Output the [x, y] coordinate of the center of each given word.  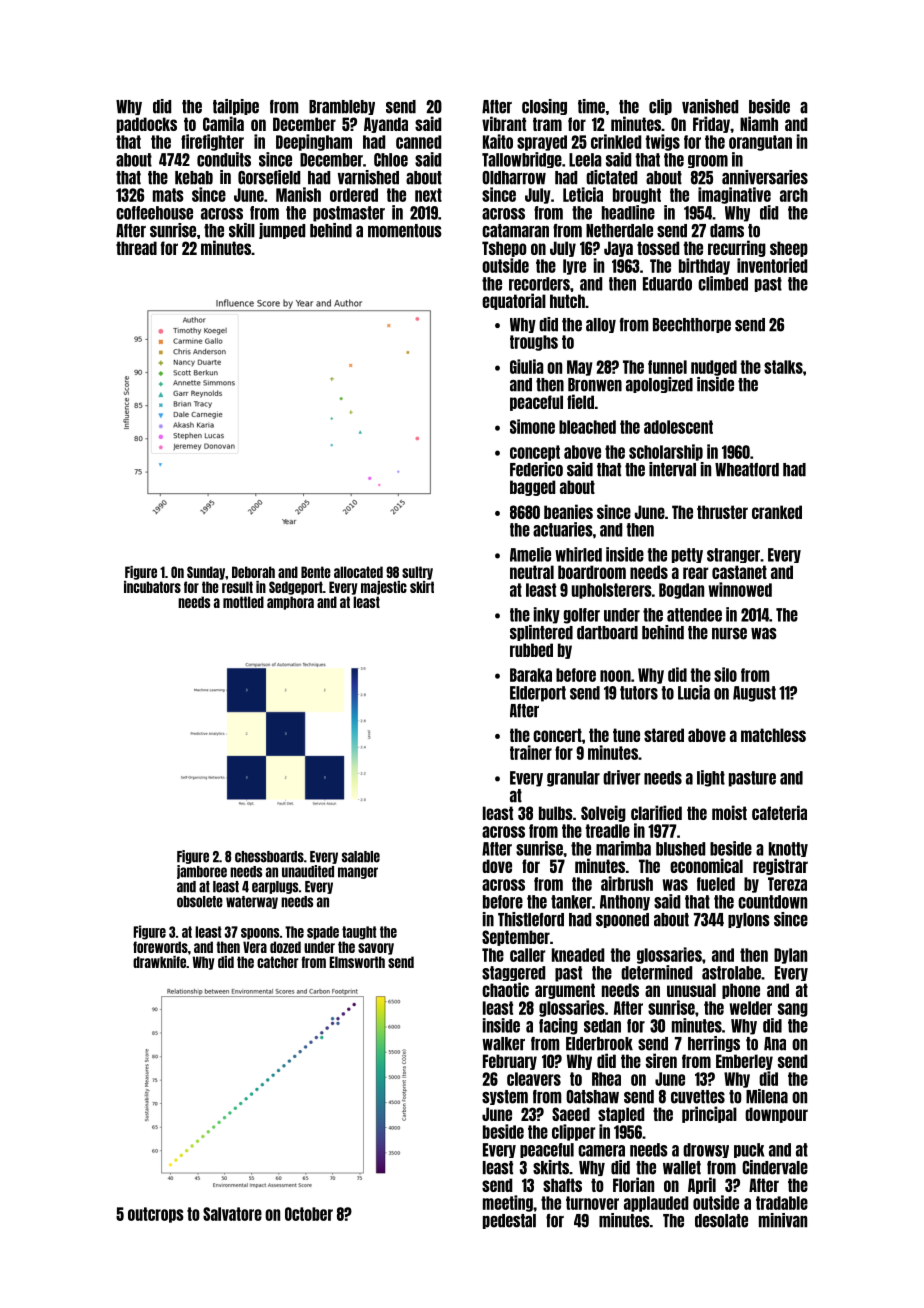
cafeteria [779, 812]
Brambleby [342, 107]
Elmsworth [357, 962]
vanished [710, 106]
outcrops [156, 1215]
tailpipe [236, 107]
